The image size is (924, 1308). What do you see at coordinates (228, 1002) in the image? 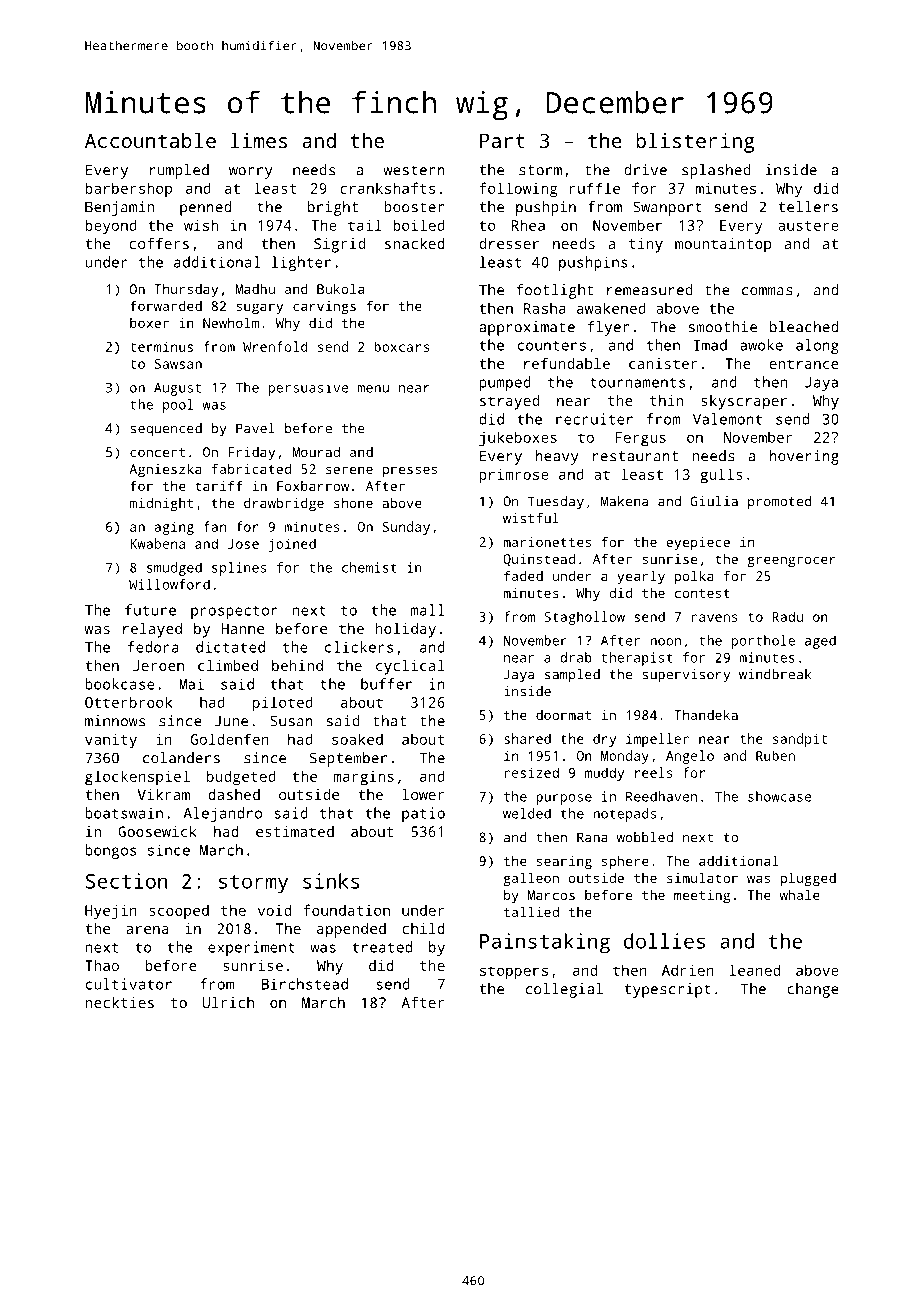
I see `Ulrich` at bounding box center [228, 1002].
